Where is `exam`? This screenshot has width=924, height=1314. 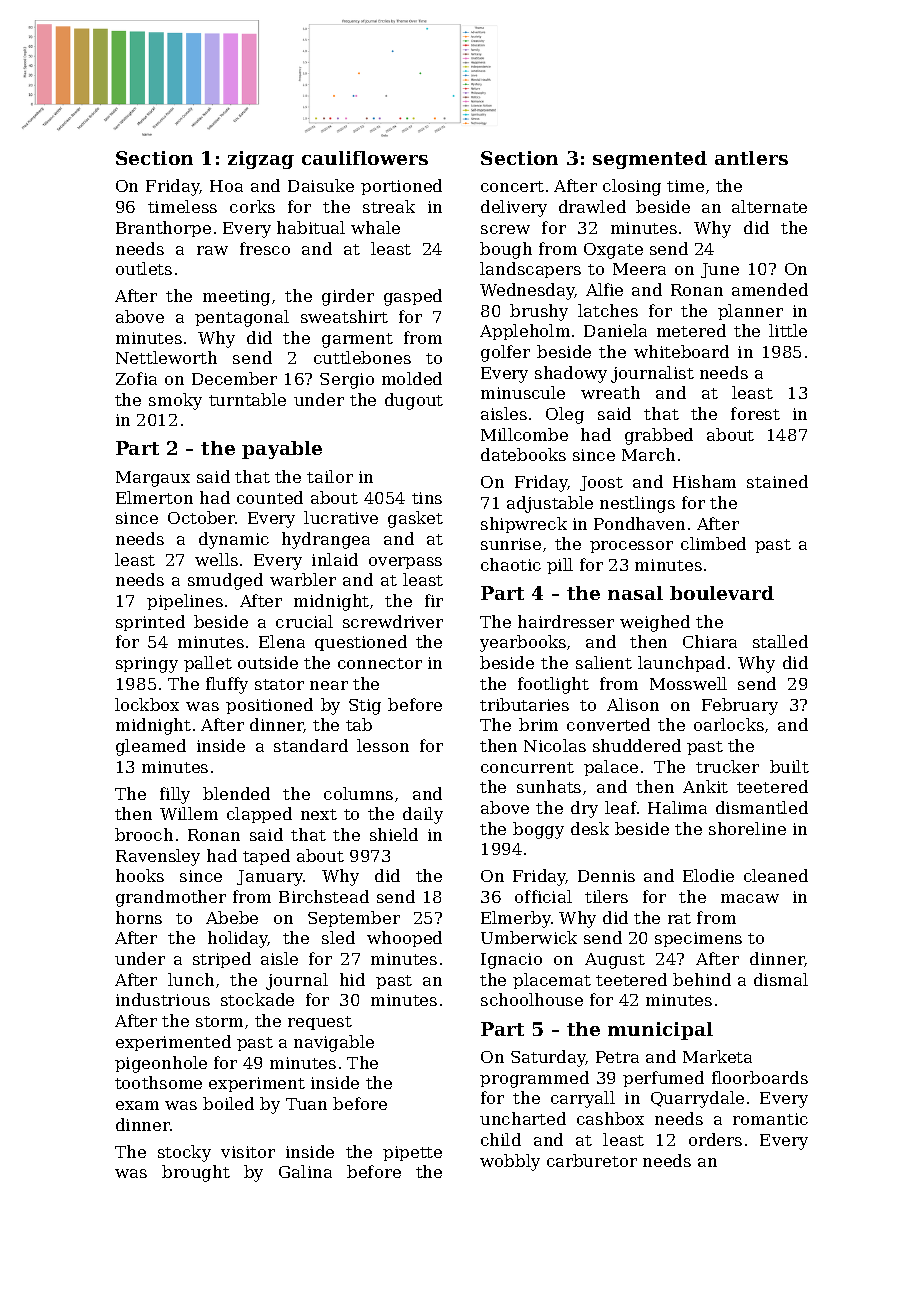 exam is located at coordinates (137, 1105).
